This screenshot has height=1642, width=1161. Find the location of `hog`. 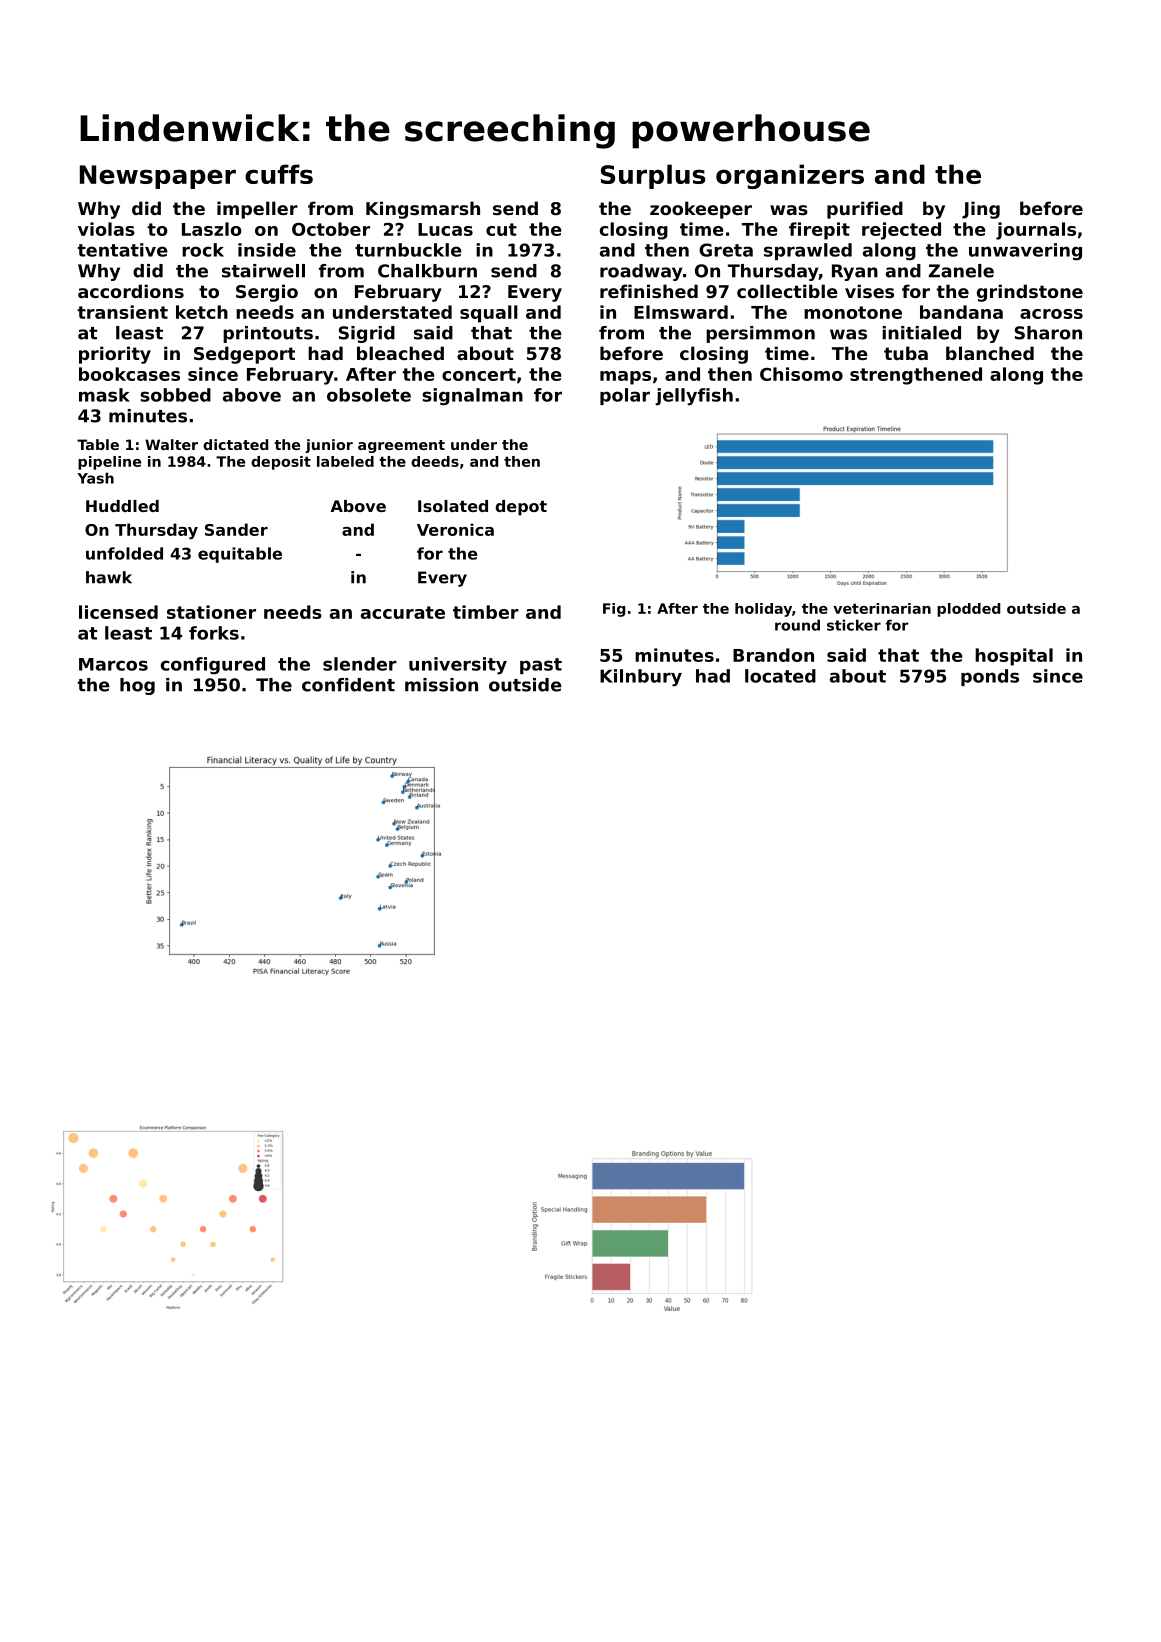

hog is located at coordinates (137, 686).
